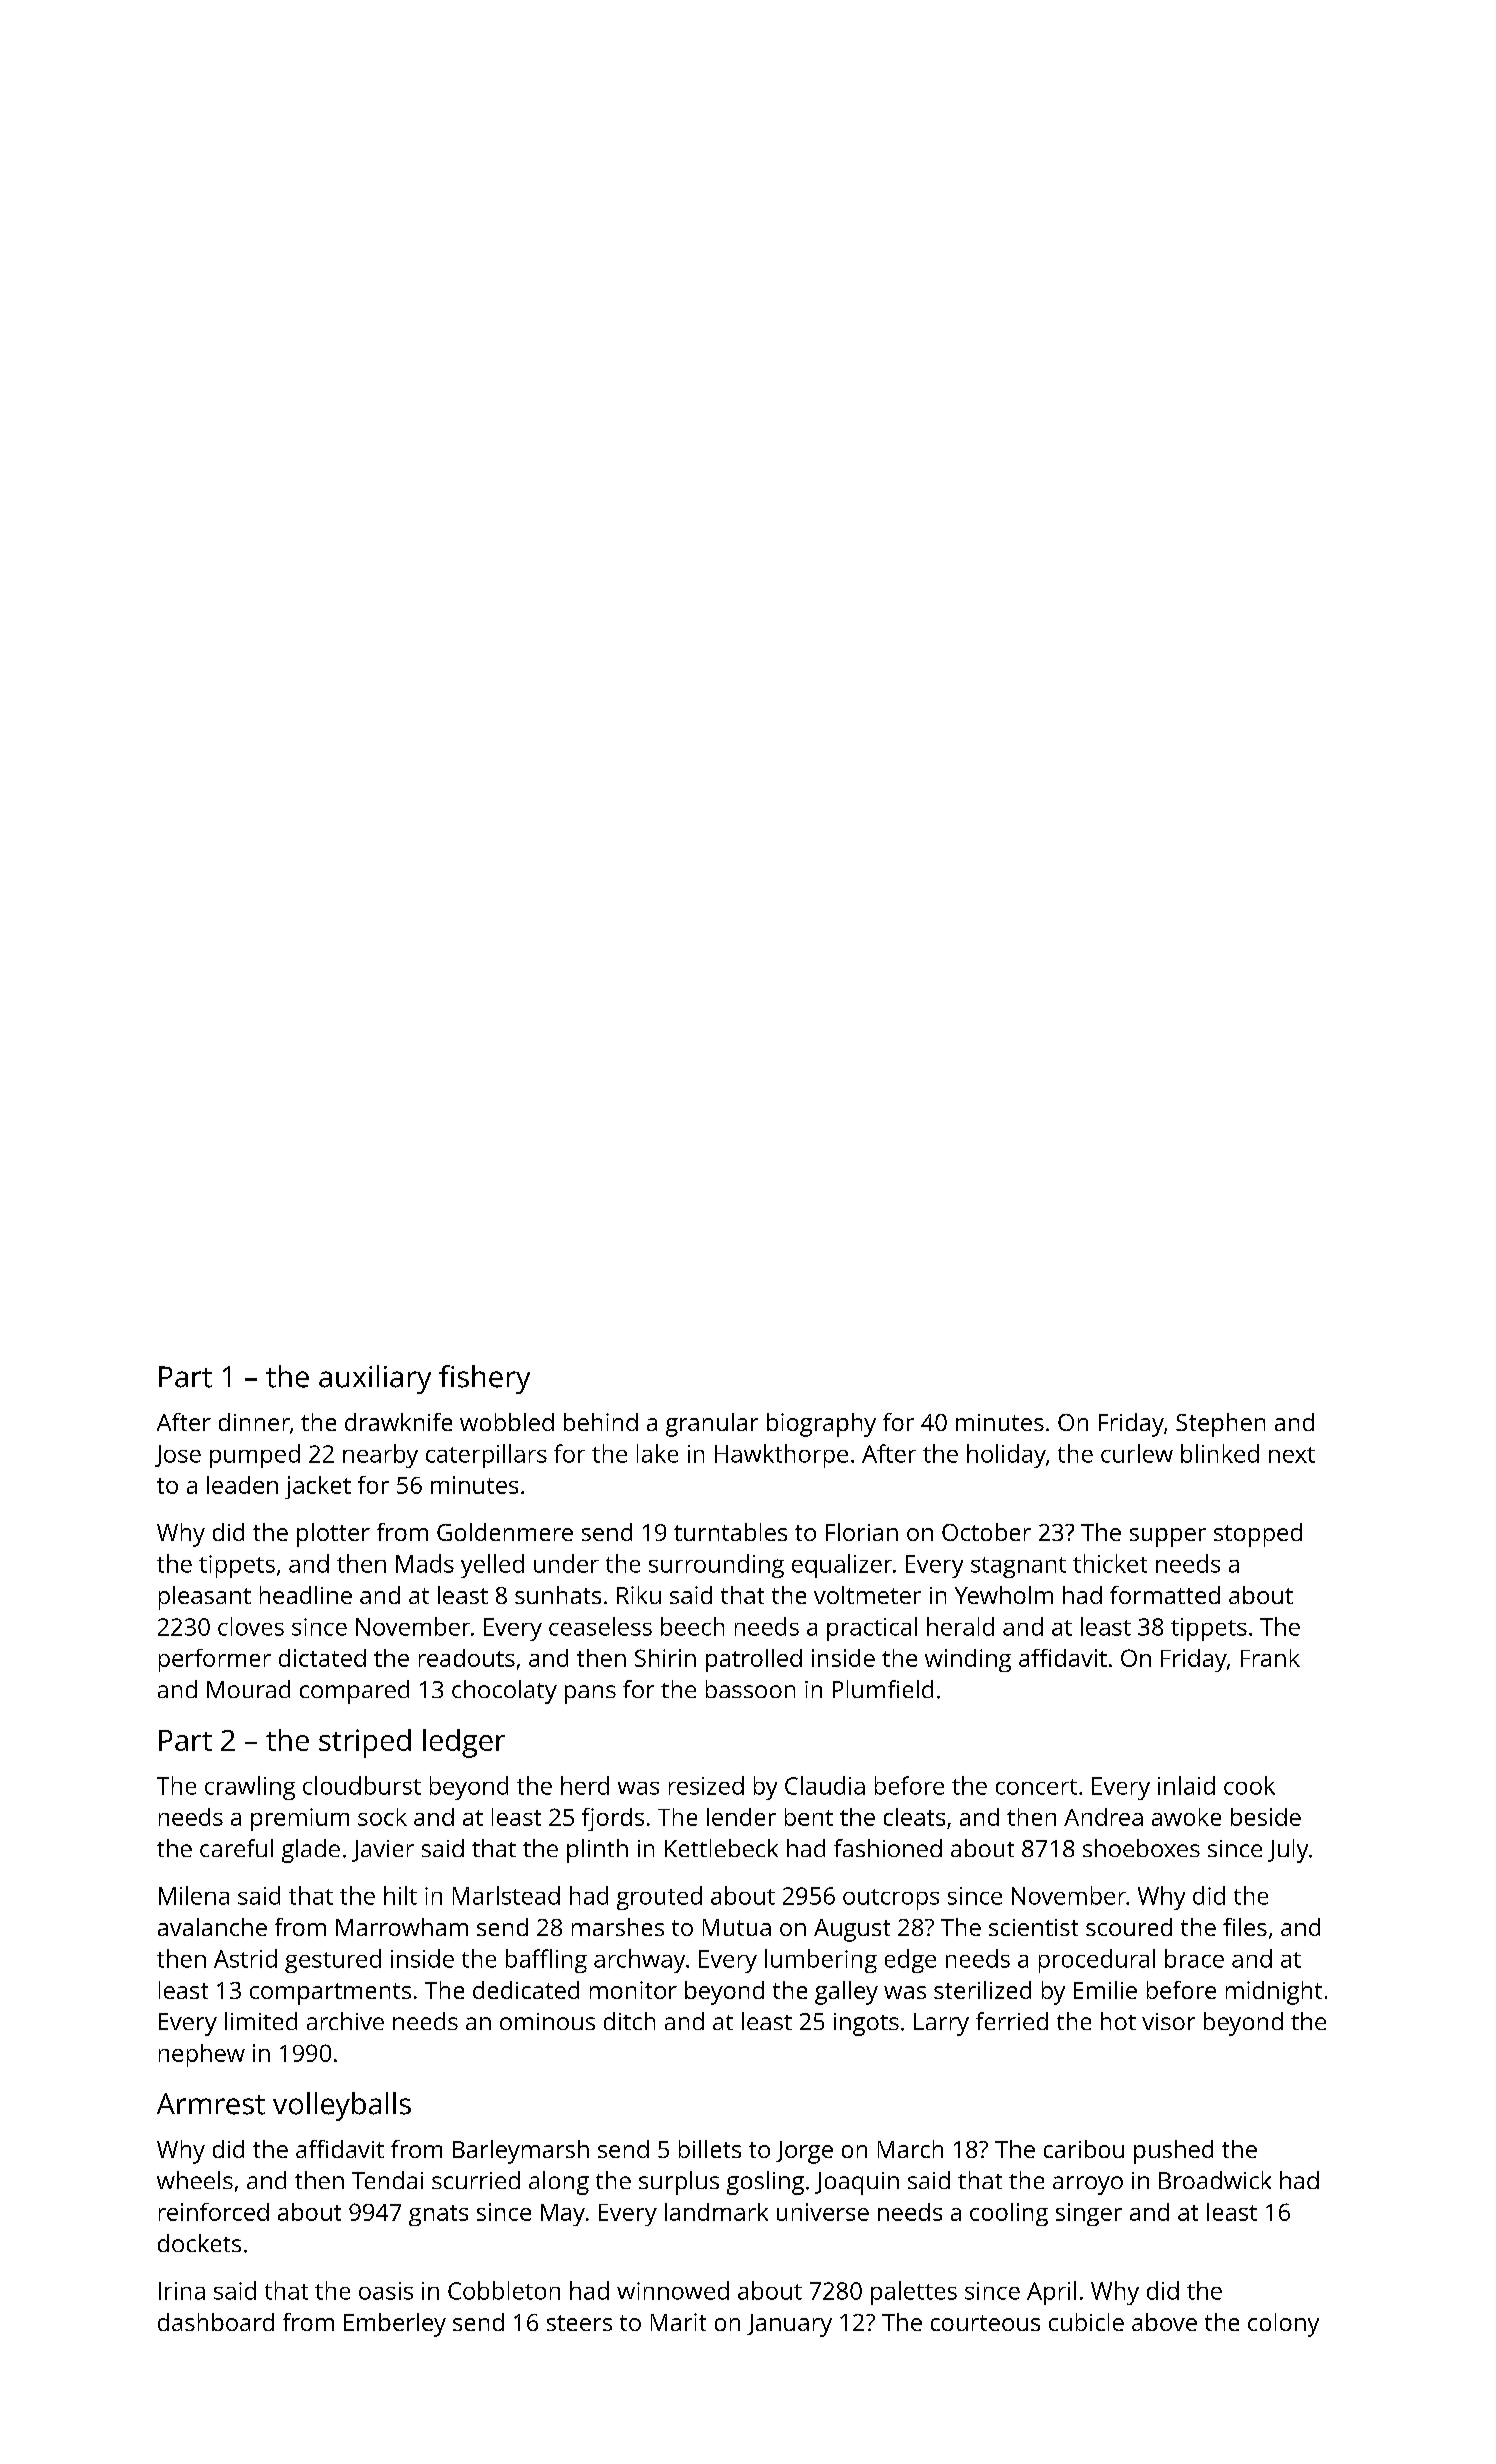  Describe the element at coordinates (342, 2106) in the screenshot. I see `volleyballs` at that location.
